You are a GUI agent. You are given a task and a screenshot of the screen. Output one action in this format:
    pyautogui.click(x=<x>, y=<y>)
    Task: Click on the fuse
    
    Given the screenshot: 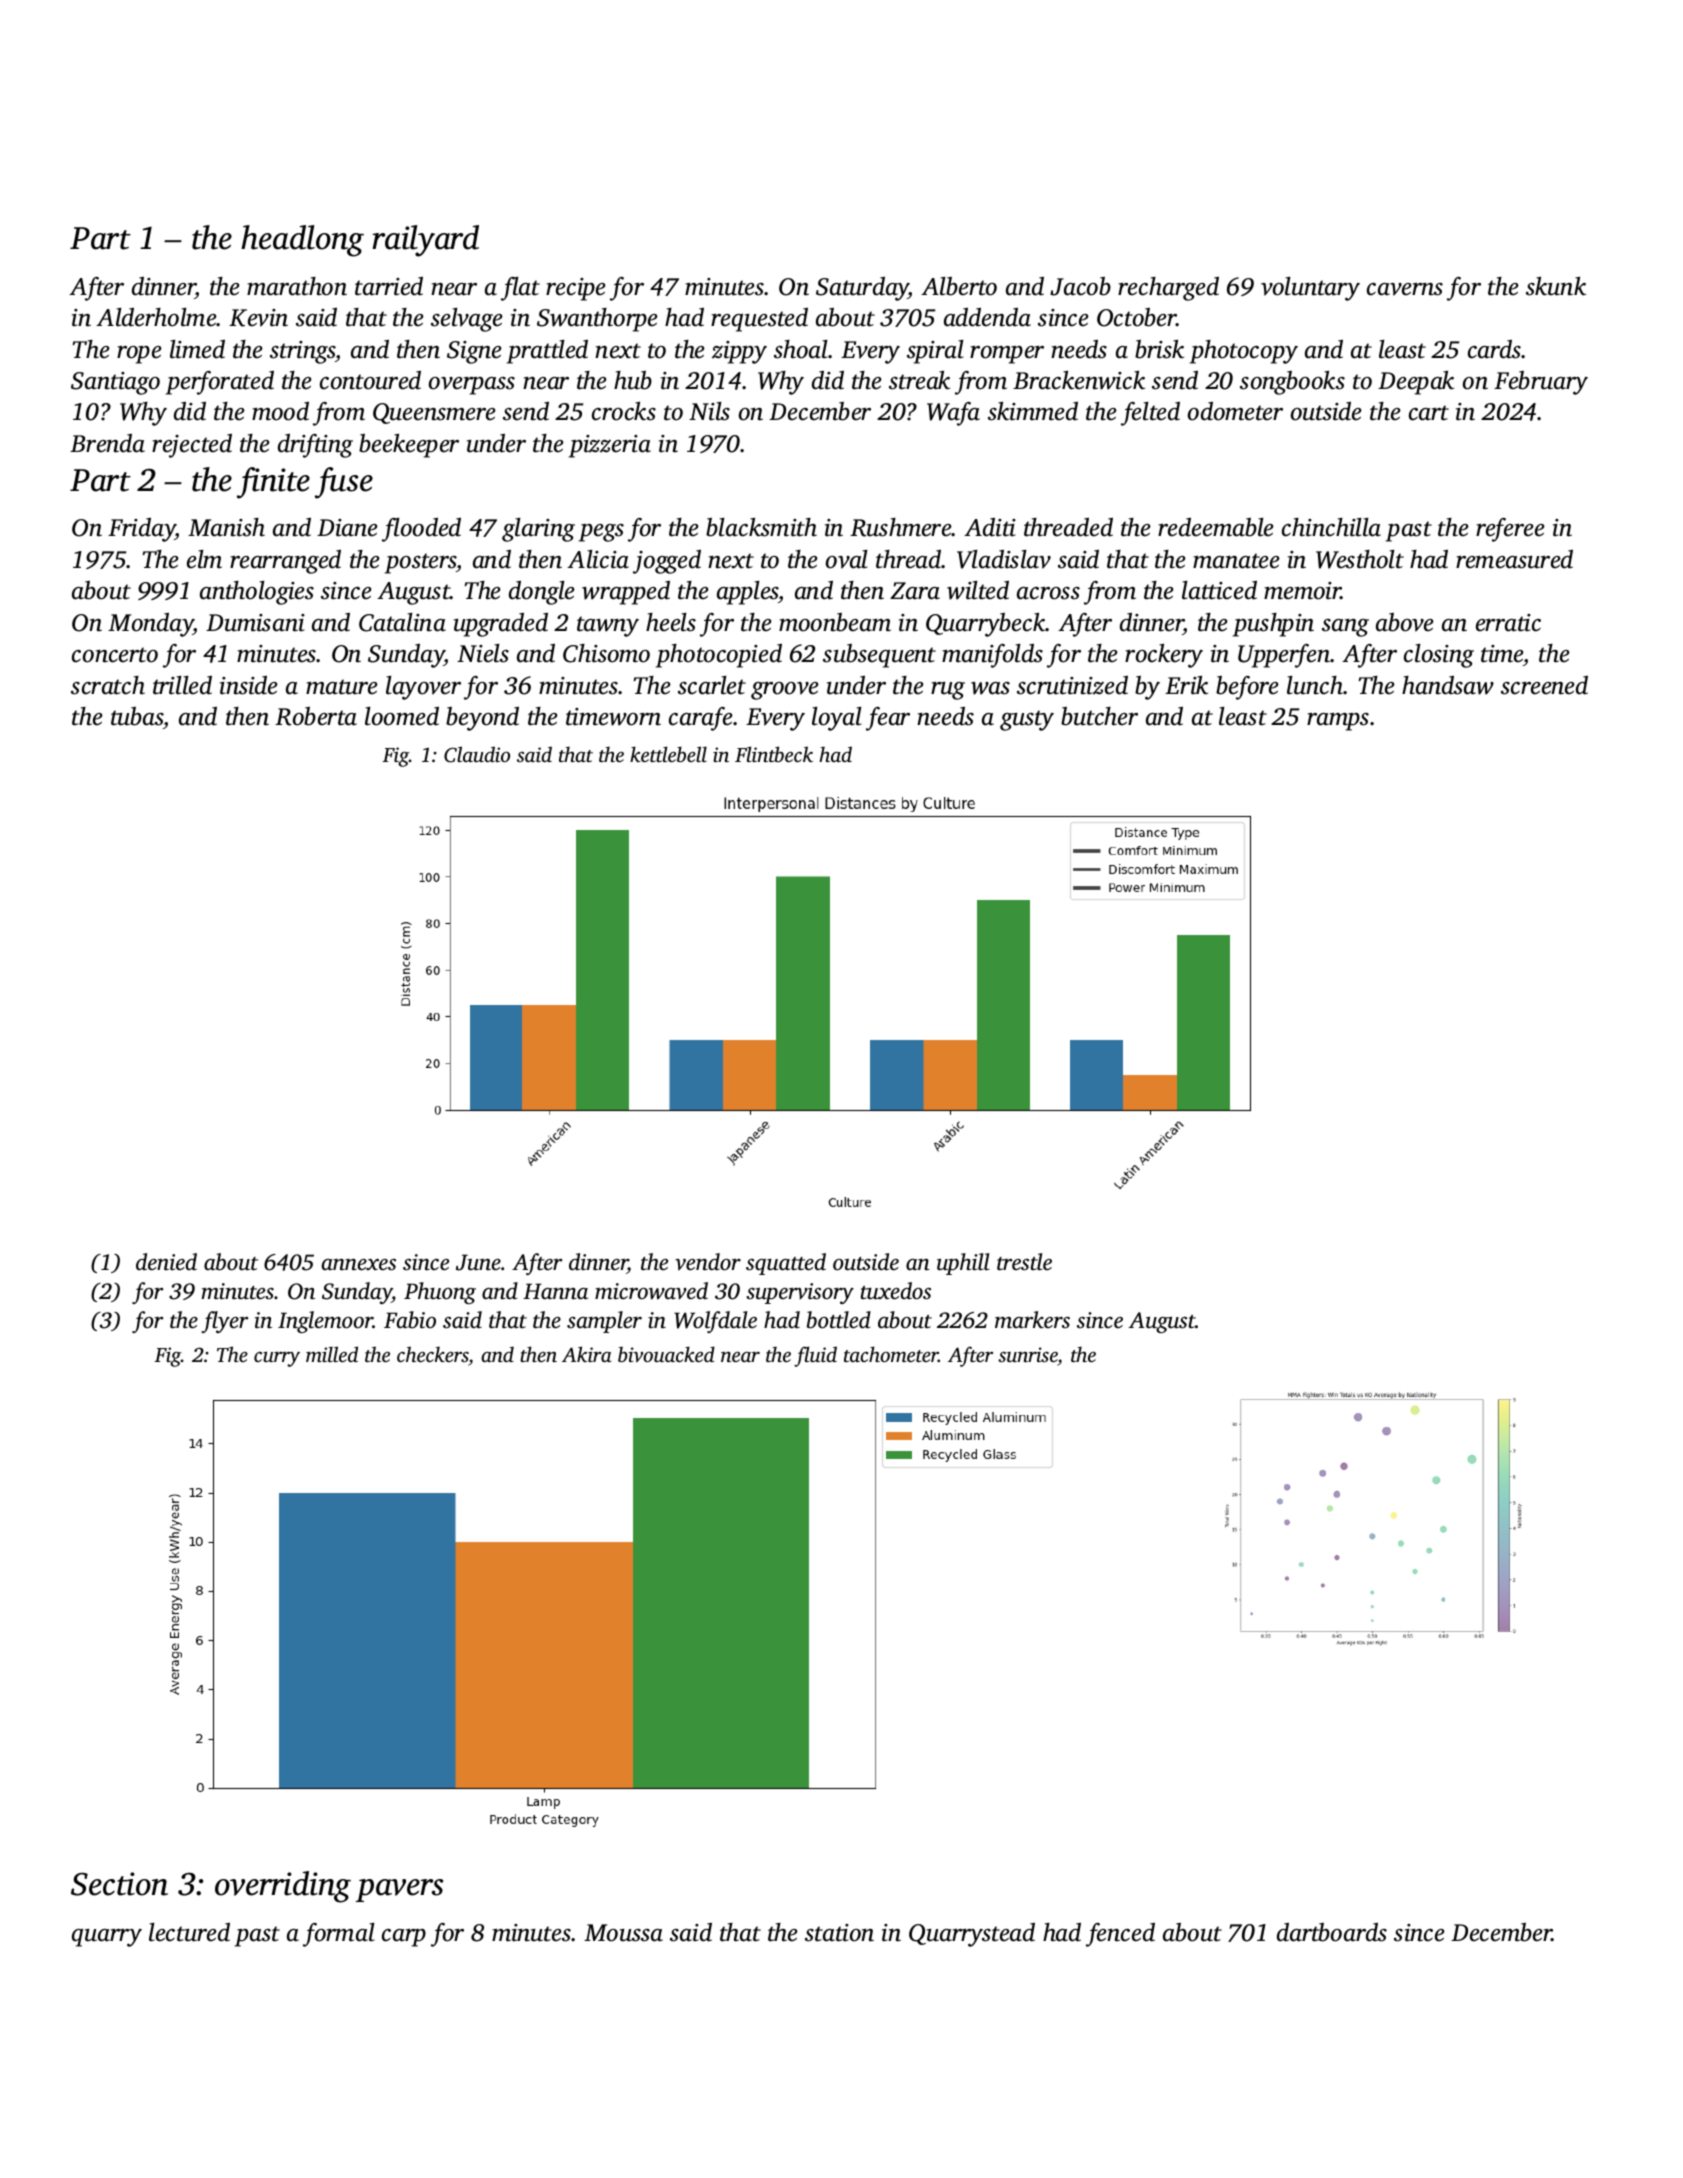 What is the action you would take?
    pyautogui.click(x=344, y=483)
